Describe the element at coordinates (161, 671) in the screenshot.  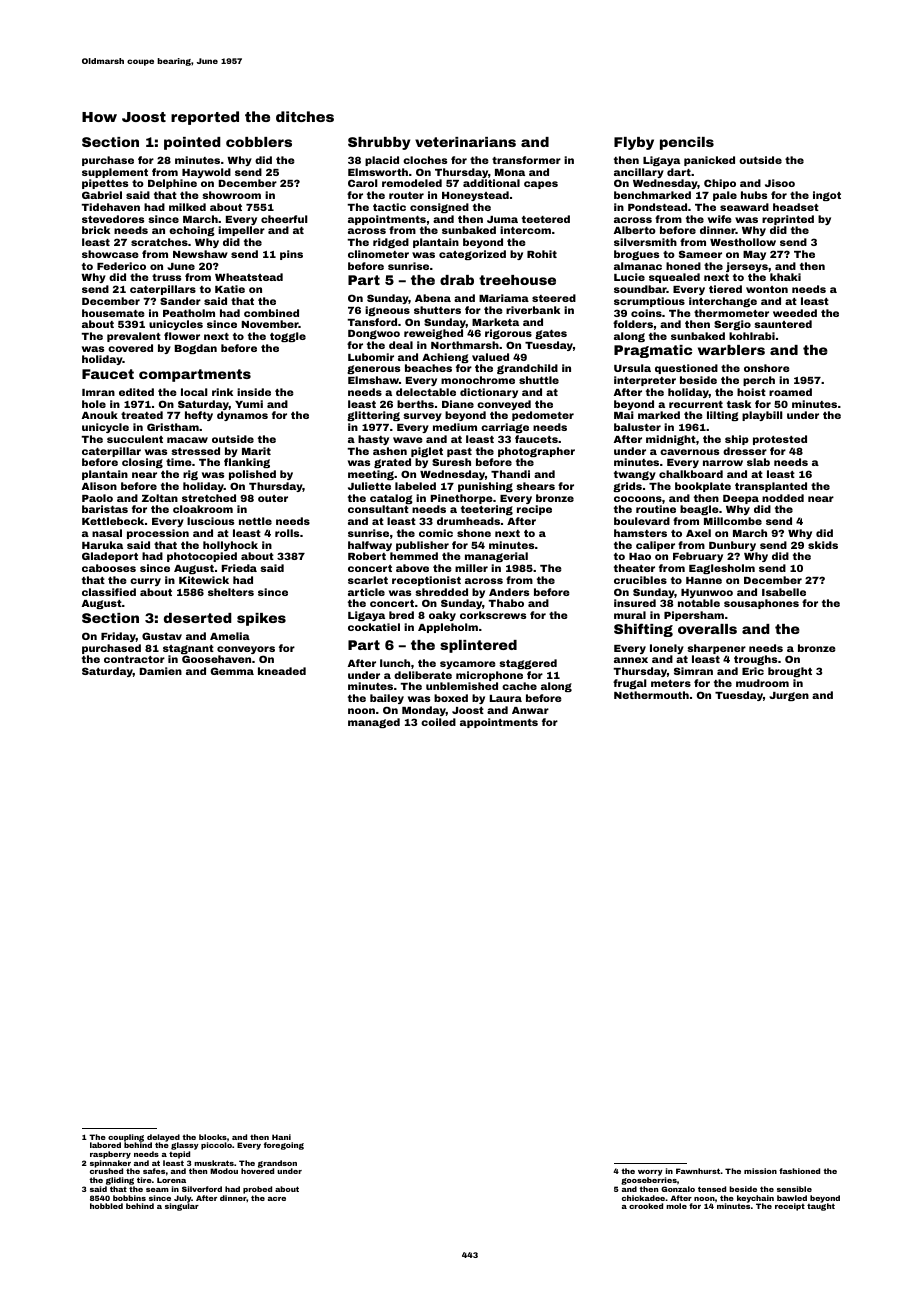
I see `Damien` at that location.
